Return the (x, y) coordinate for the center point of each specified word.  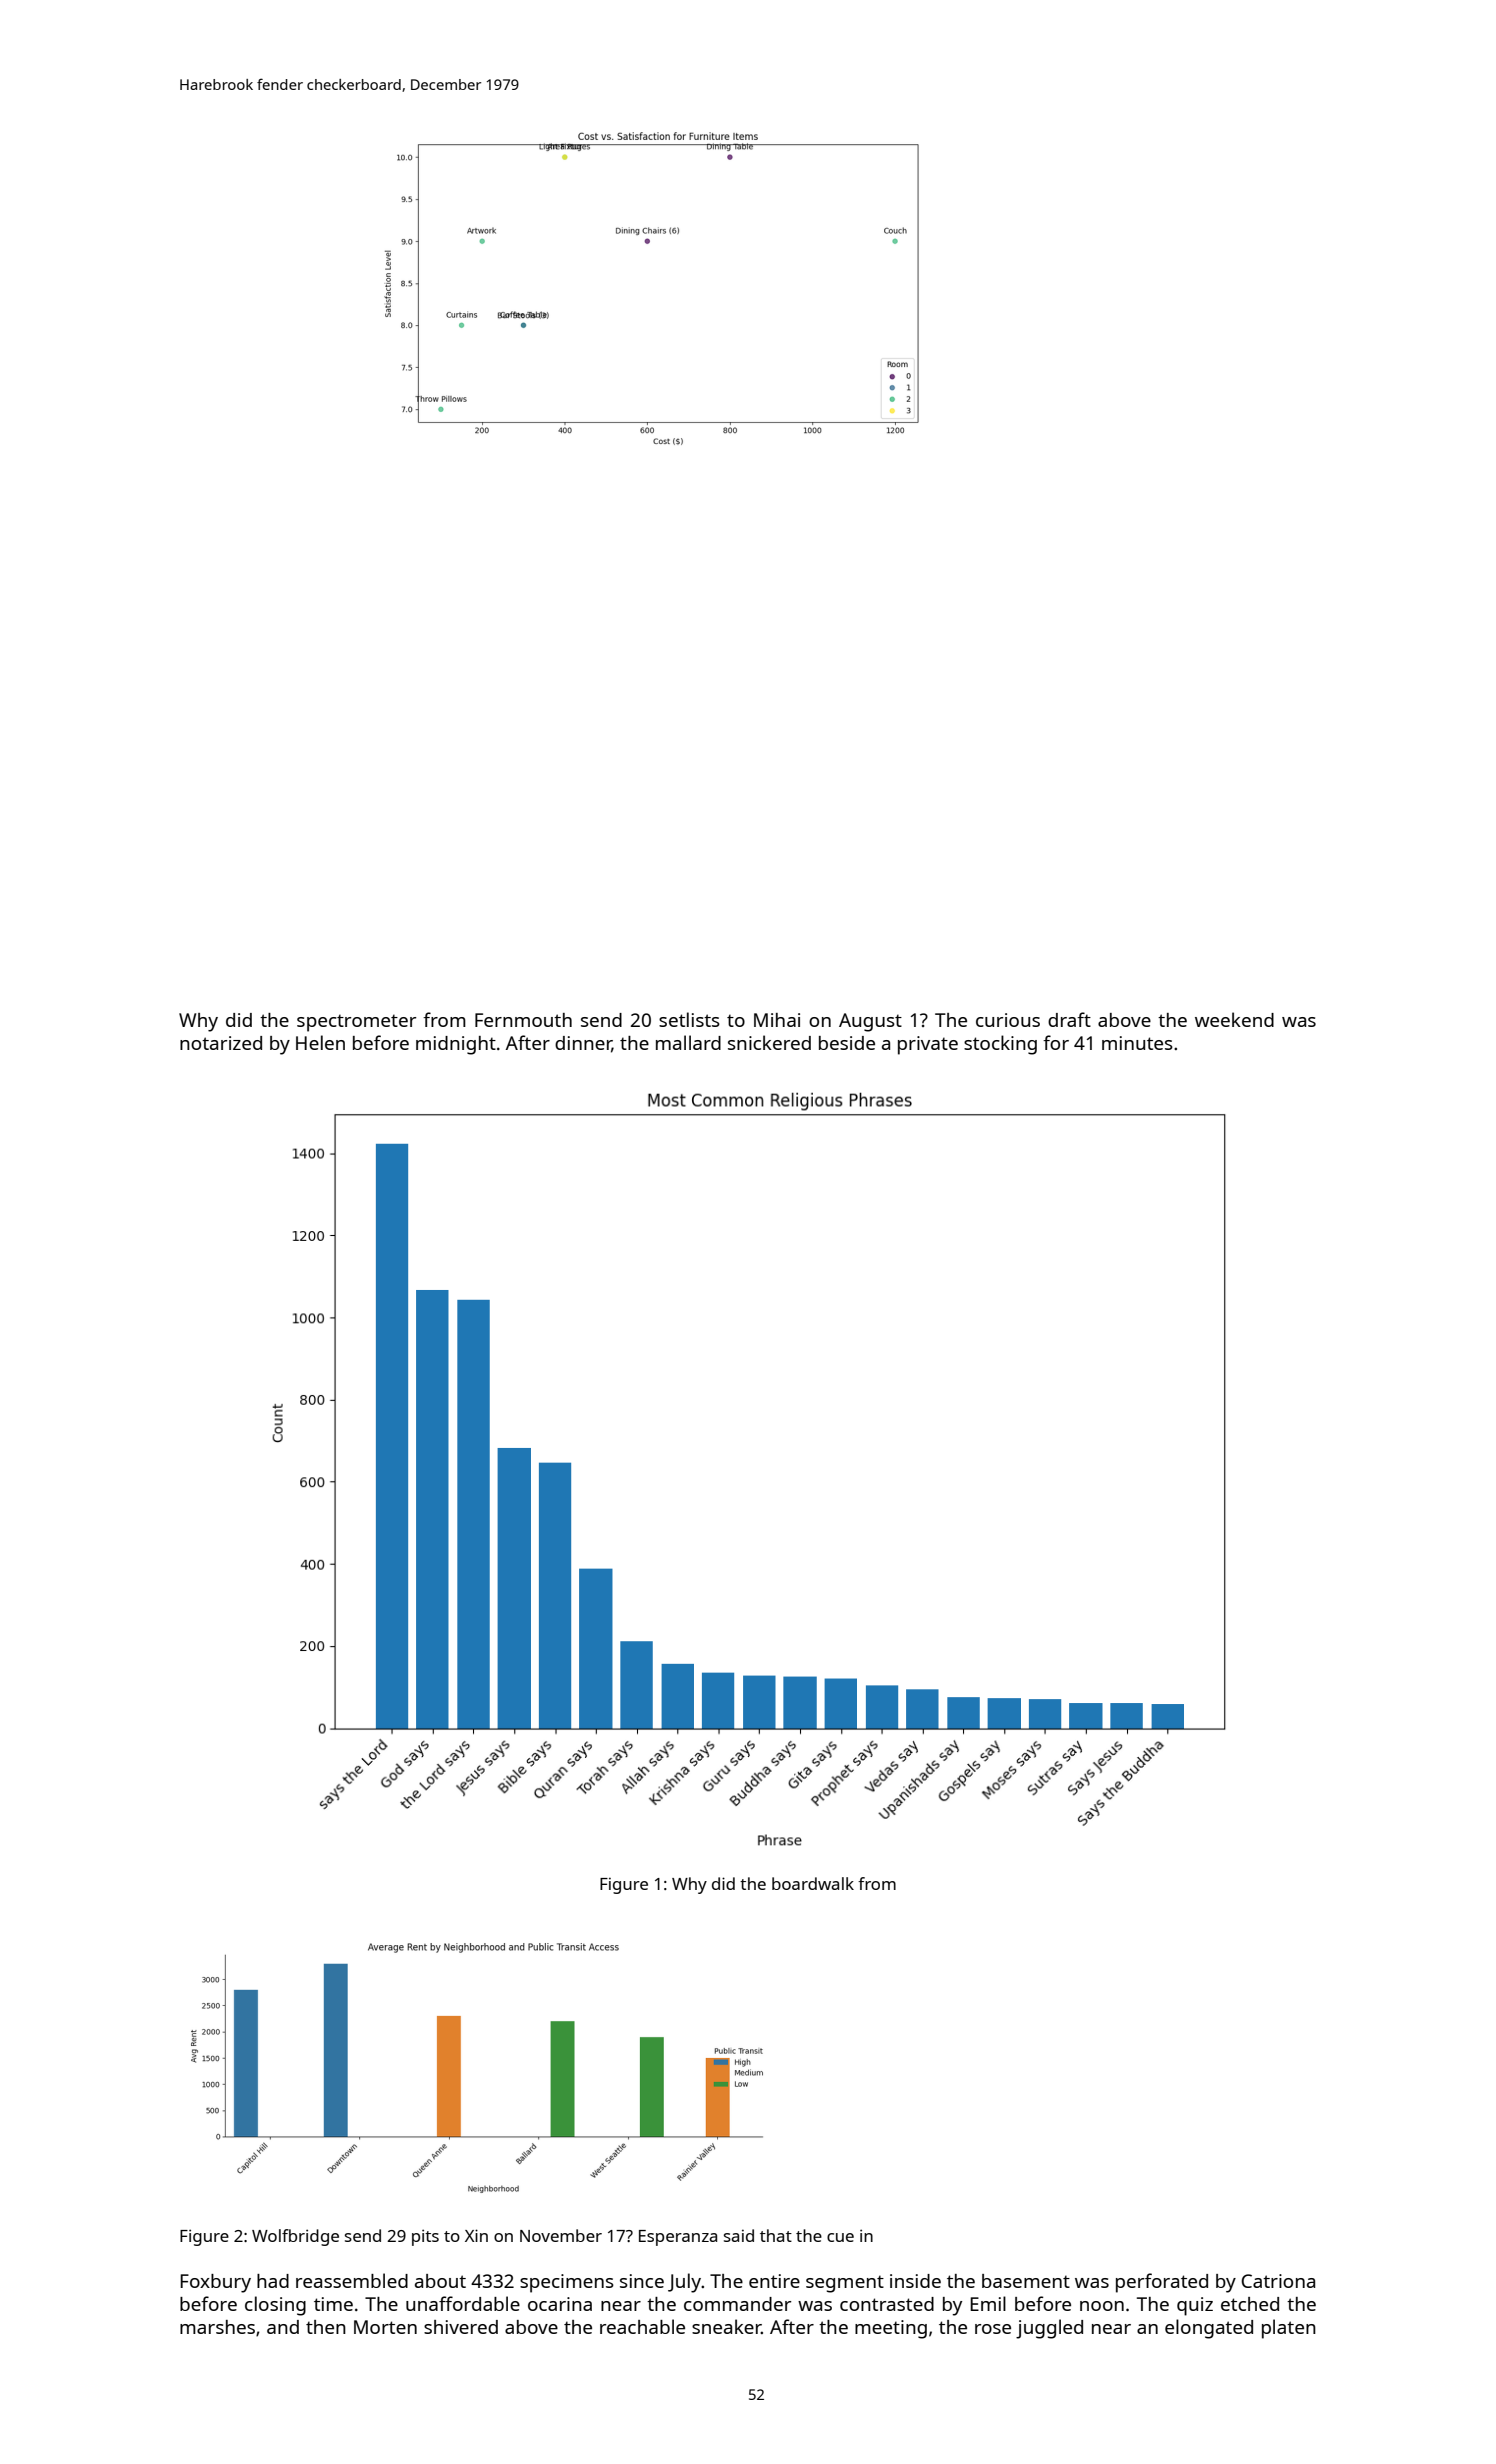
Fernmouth (523, 1020)
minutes (1137, 1043)
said (739, 2235)
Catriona (1278, 2281)
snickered (769, 1042)
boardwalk (813, 1883)
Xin (476, 2235)
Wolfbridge (295, 2237)
